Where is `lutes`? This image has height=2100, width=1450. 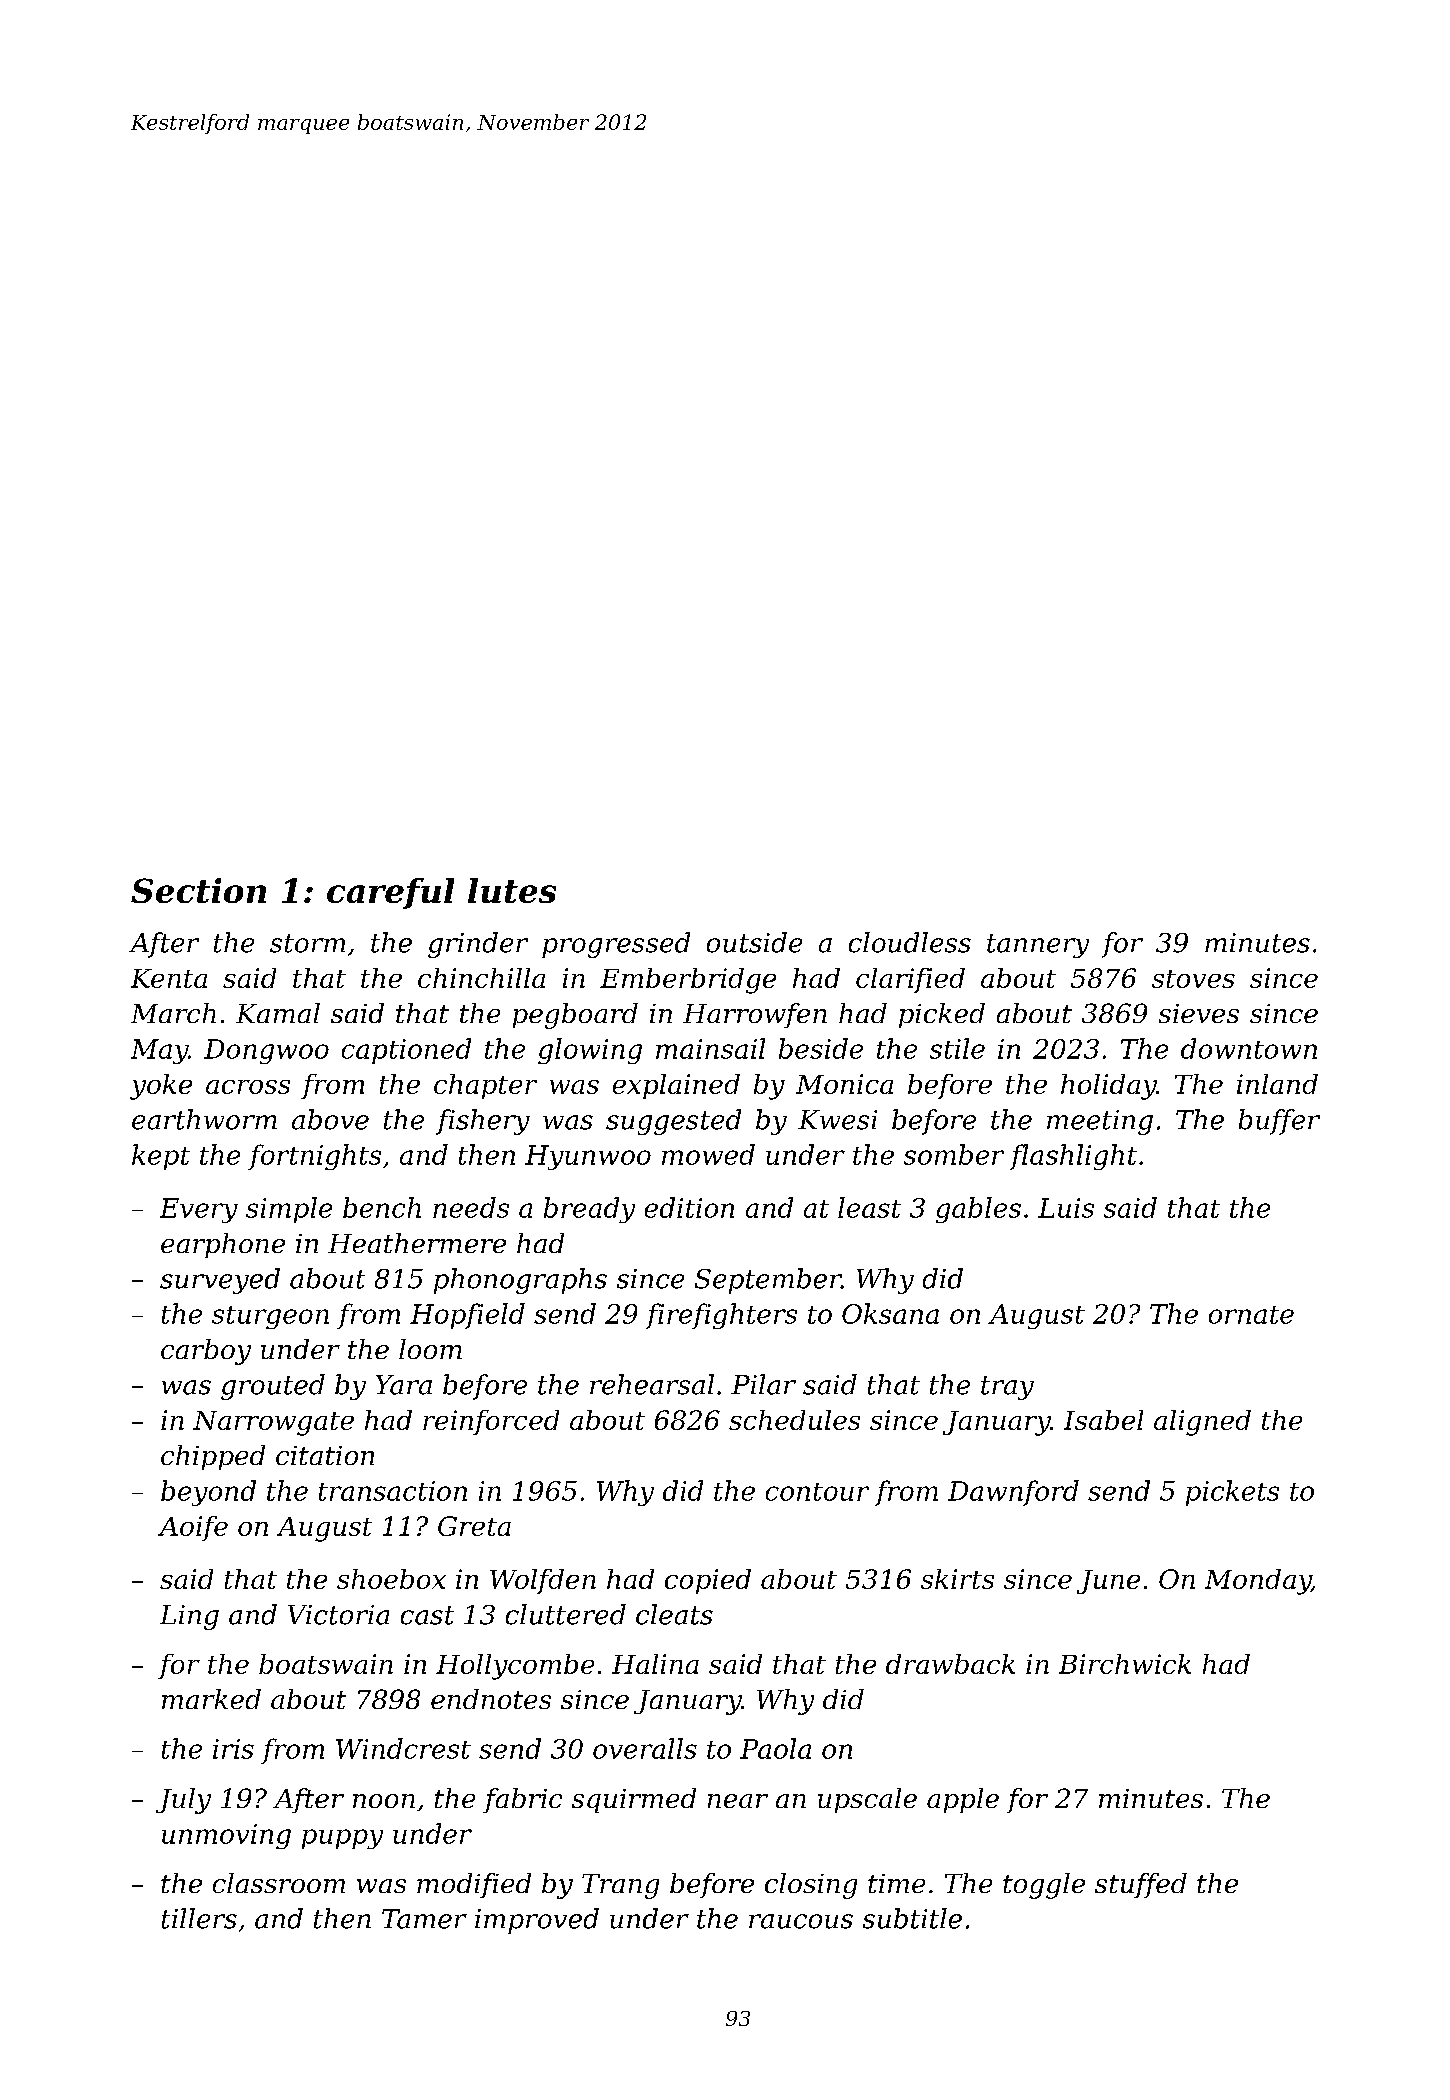 lutes is located at coordinates (512, 890).
